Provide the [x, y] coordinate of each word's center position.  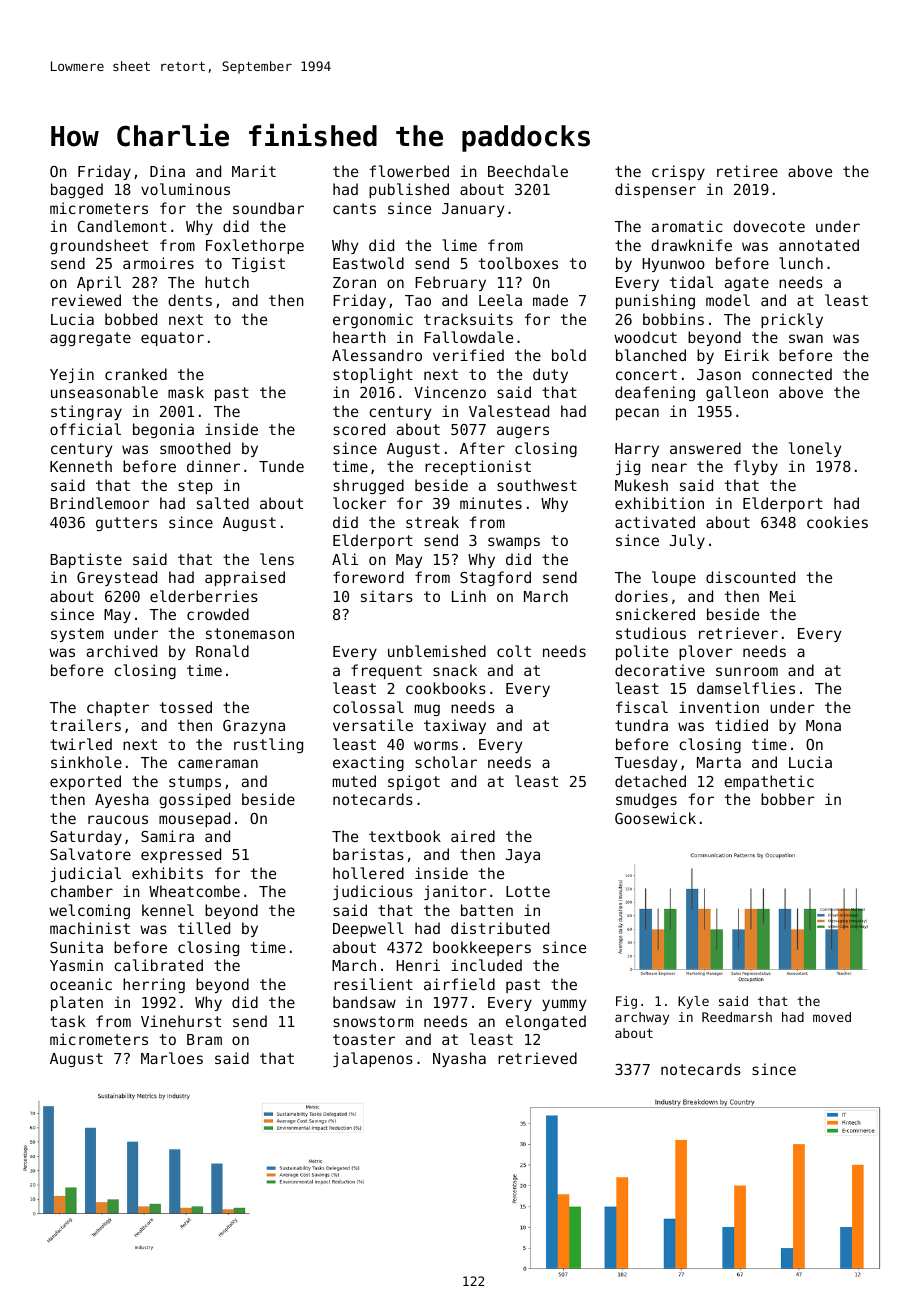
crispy [678, 172]
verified [468, 355]
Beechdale [528, 171]
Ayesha [122, 800]
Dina [167, 171]
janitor [455, 892]
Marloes [172, 1058]
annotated [819, 245]
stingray [86, 412]
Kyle [693, 1002]
